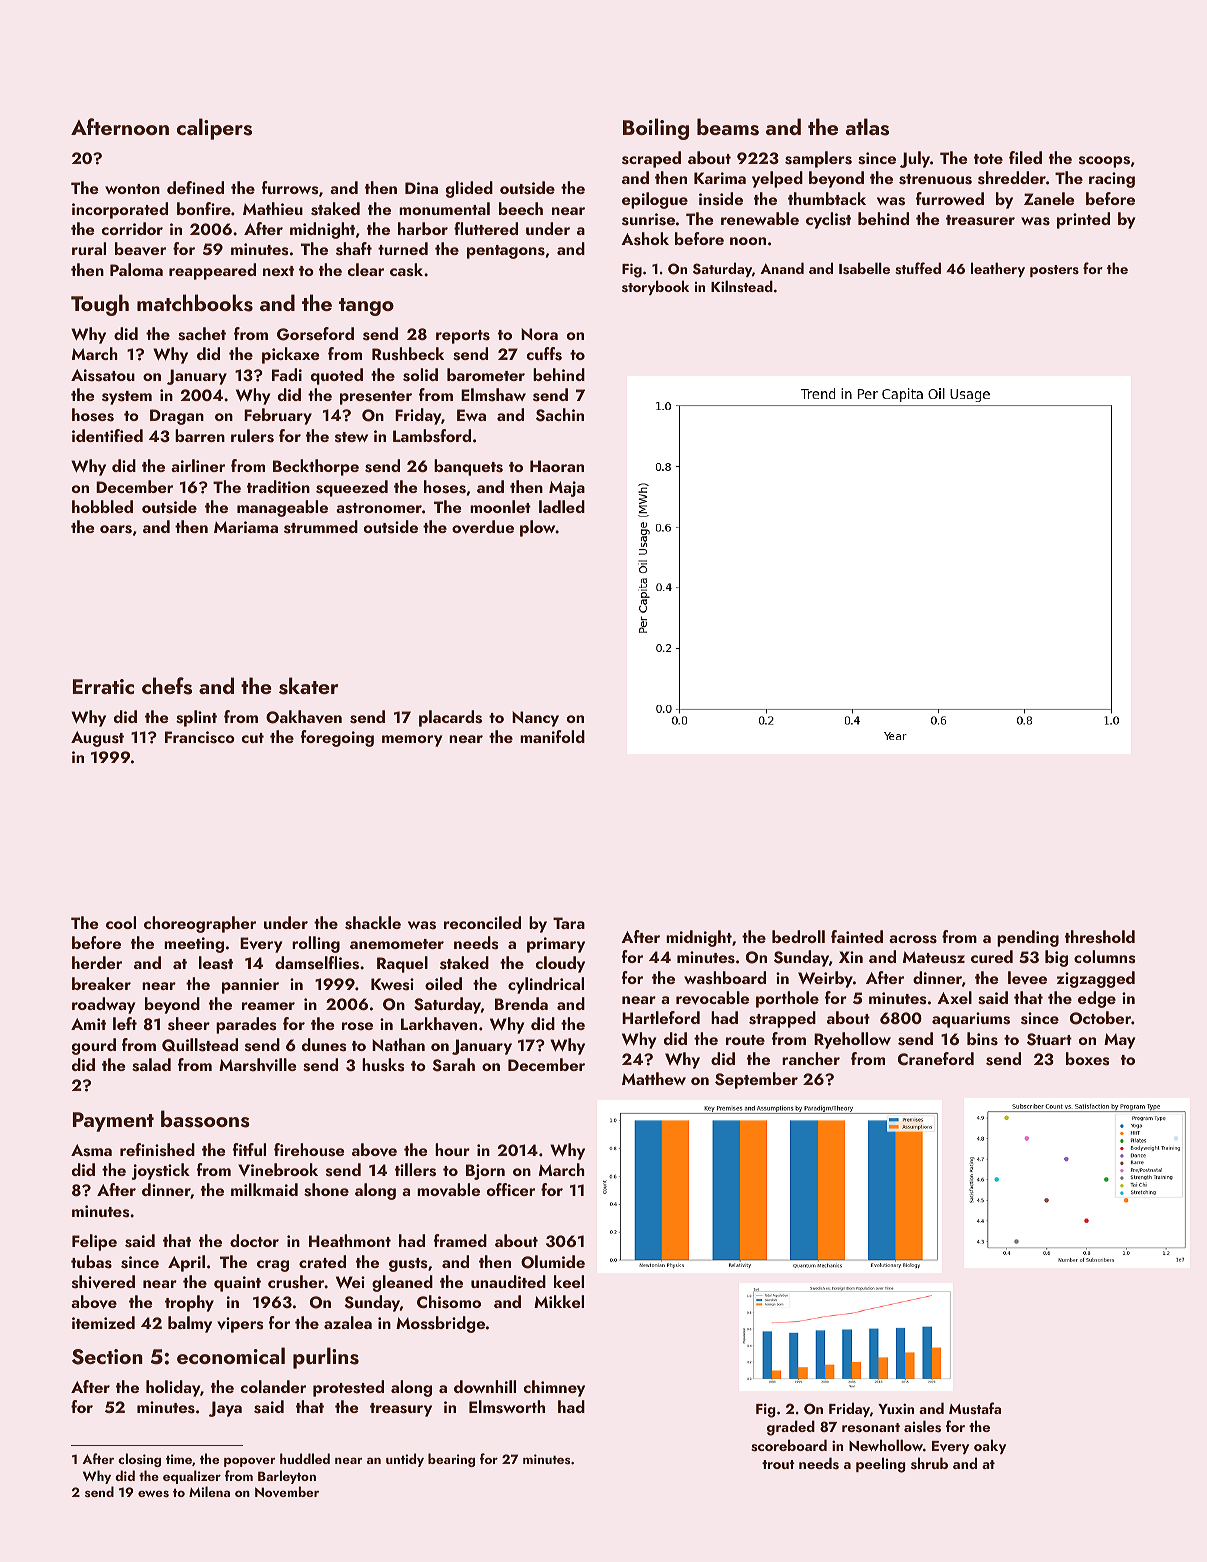  I want to click on Mustafa, so click(975, 1408).
